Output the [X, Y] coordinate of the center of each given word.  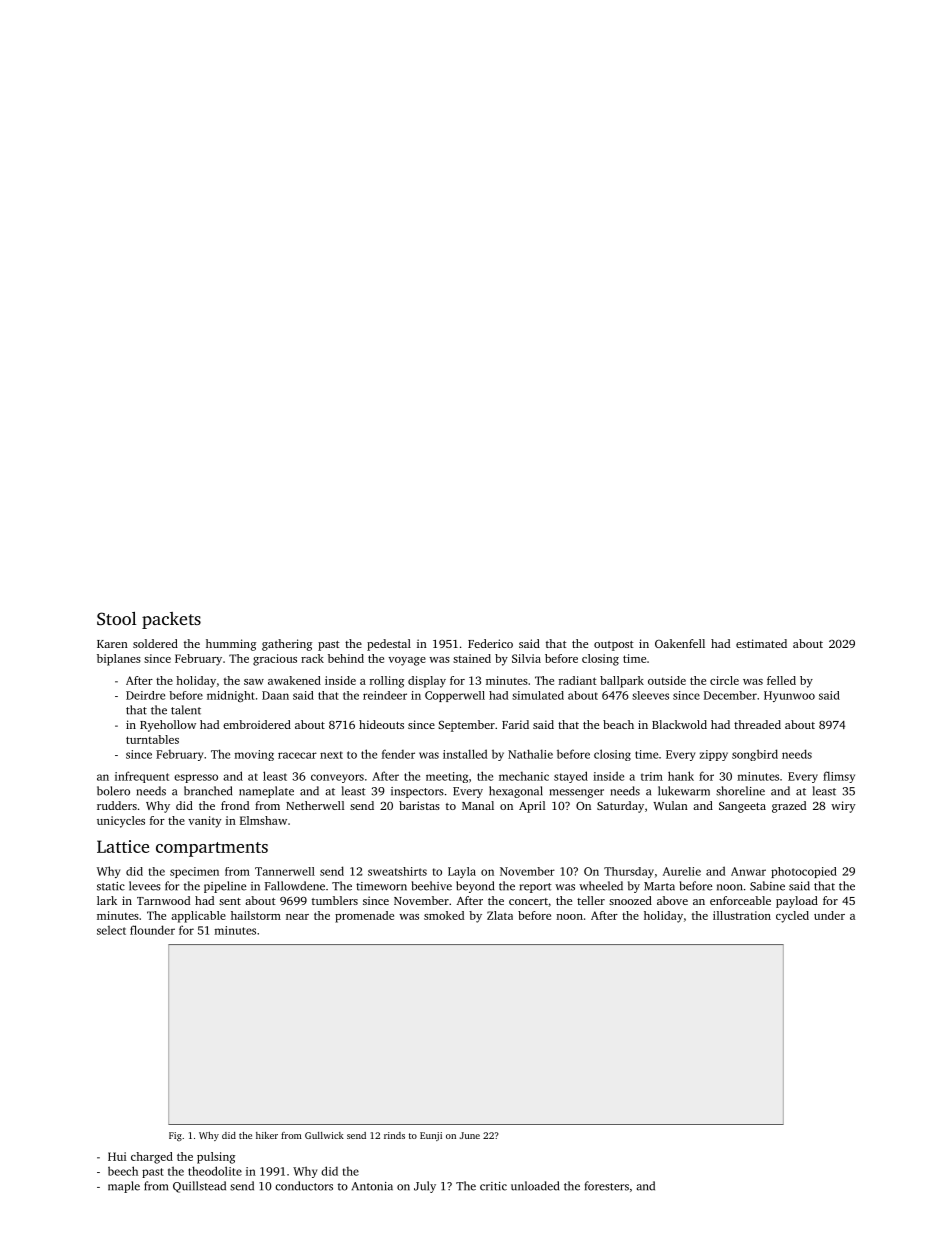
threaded [757, 724]
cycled [792, 917]
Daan [275, 695]
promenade [364, 917]
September [466, 726]
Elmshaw [263, 820]
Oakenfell [680, 643]
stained [472, 658]
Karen [112, 644]
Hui [117, 1156]
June [470, 1135]
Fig [175, 1136]
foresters [607, 1186]
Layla [462, 872]
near [297, 917]
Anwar [748, 871]
